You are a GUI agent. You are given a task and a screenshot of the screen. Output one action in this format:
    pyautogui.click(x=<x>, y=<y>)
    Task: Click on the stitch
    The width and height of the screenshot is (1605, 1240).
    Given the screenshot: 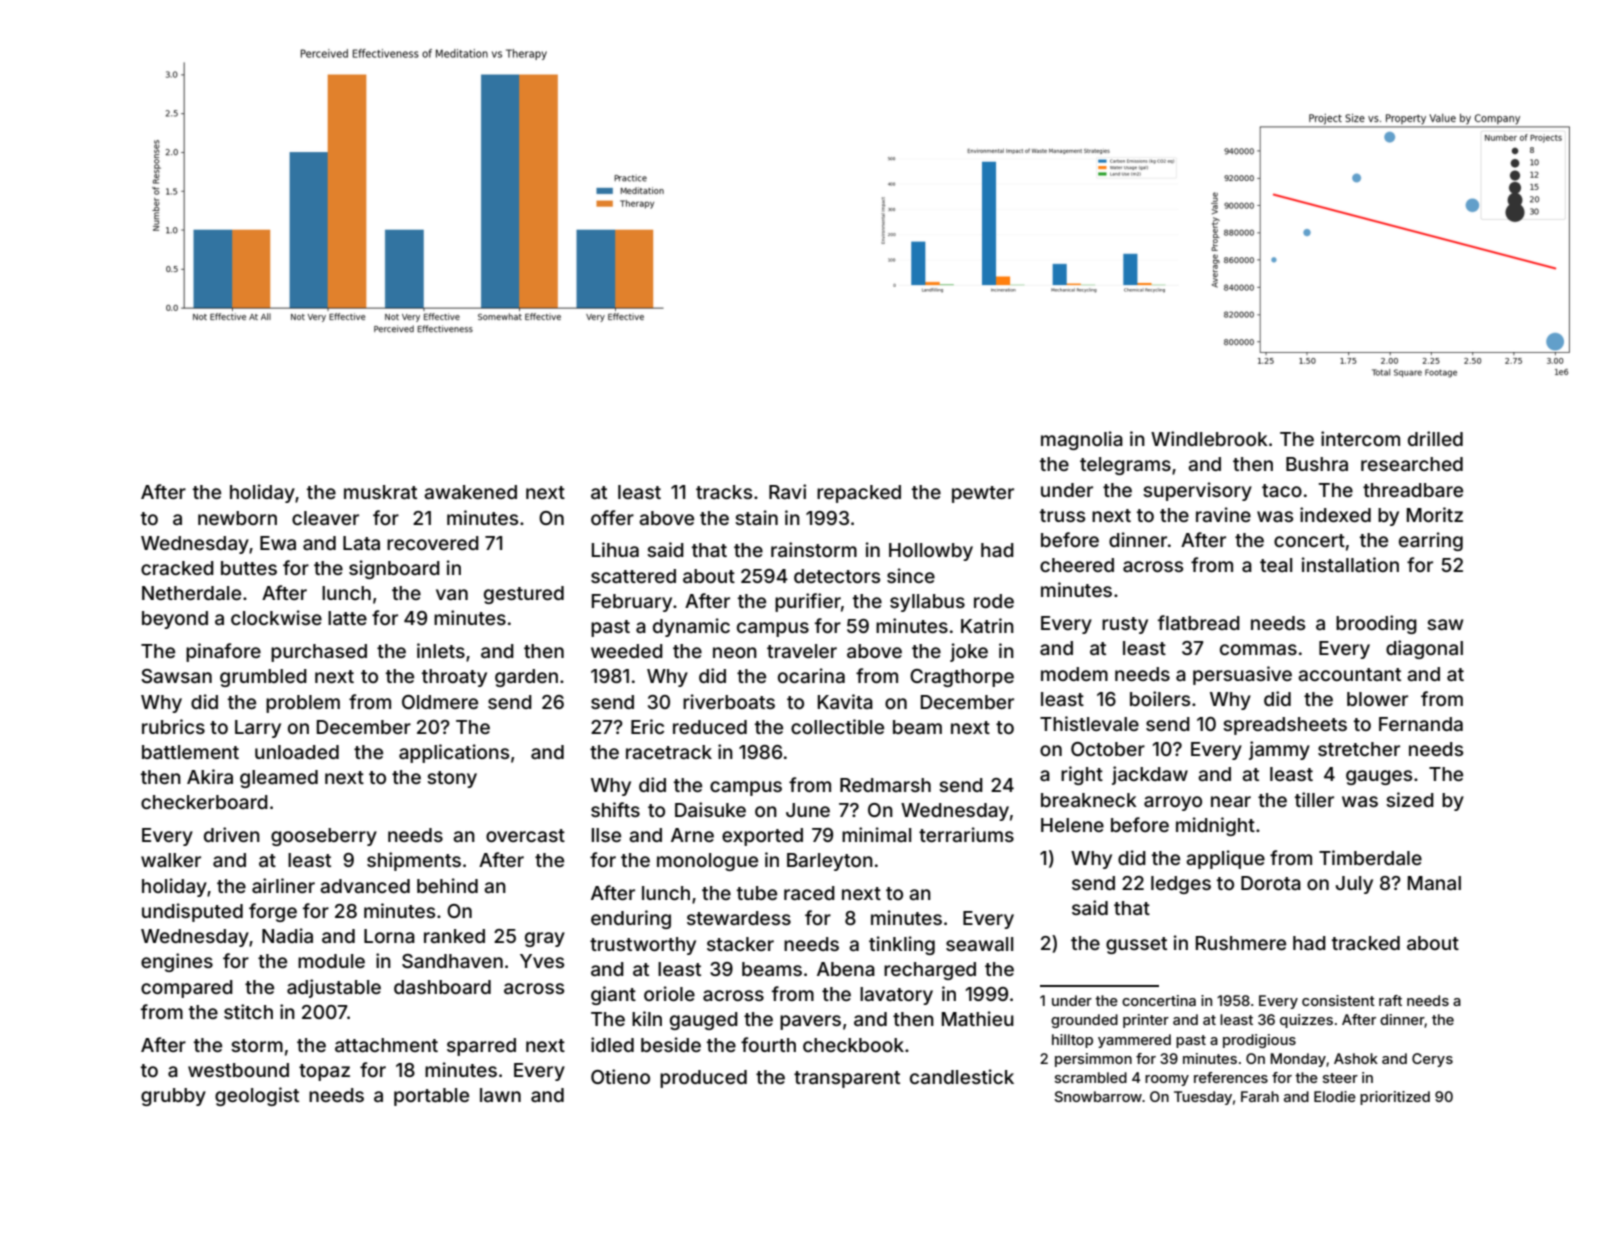 What is the action you would take?
    pyautogui.click(x=248, y=1011)
